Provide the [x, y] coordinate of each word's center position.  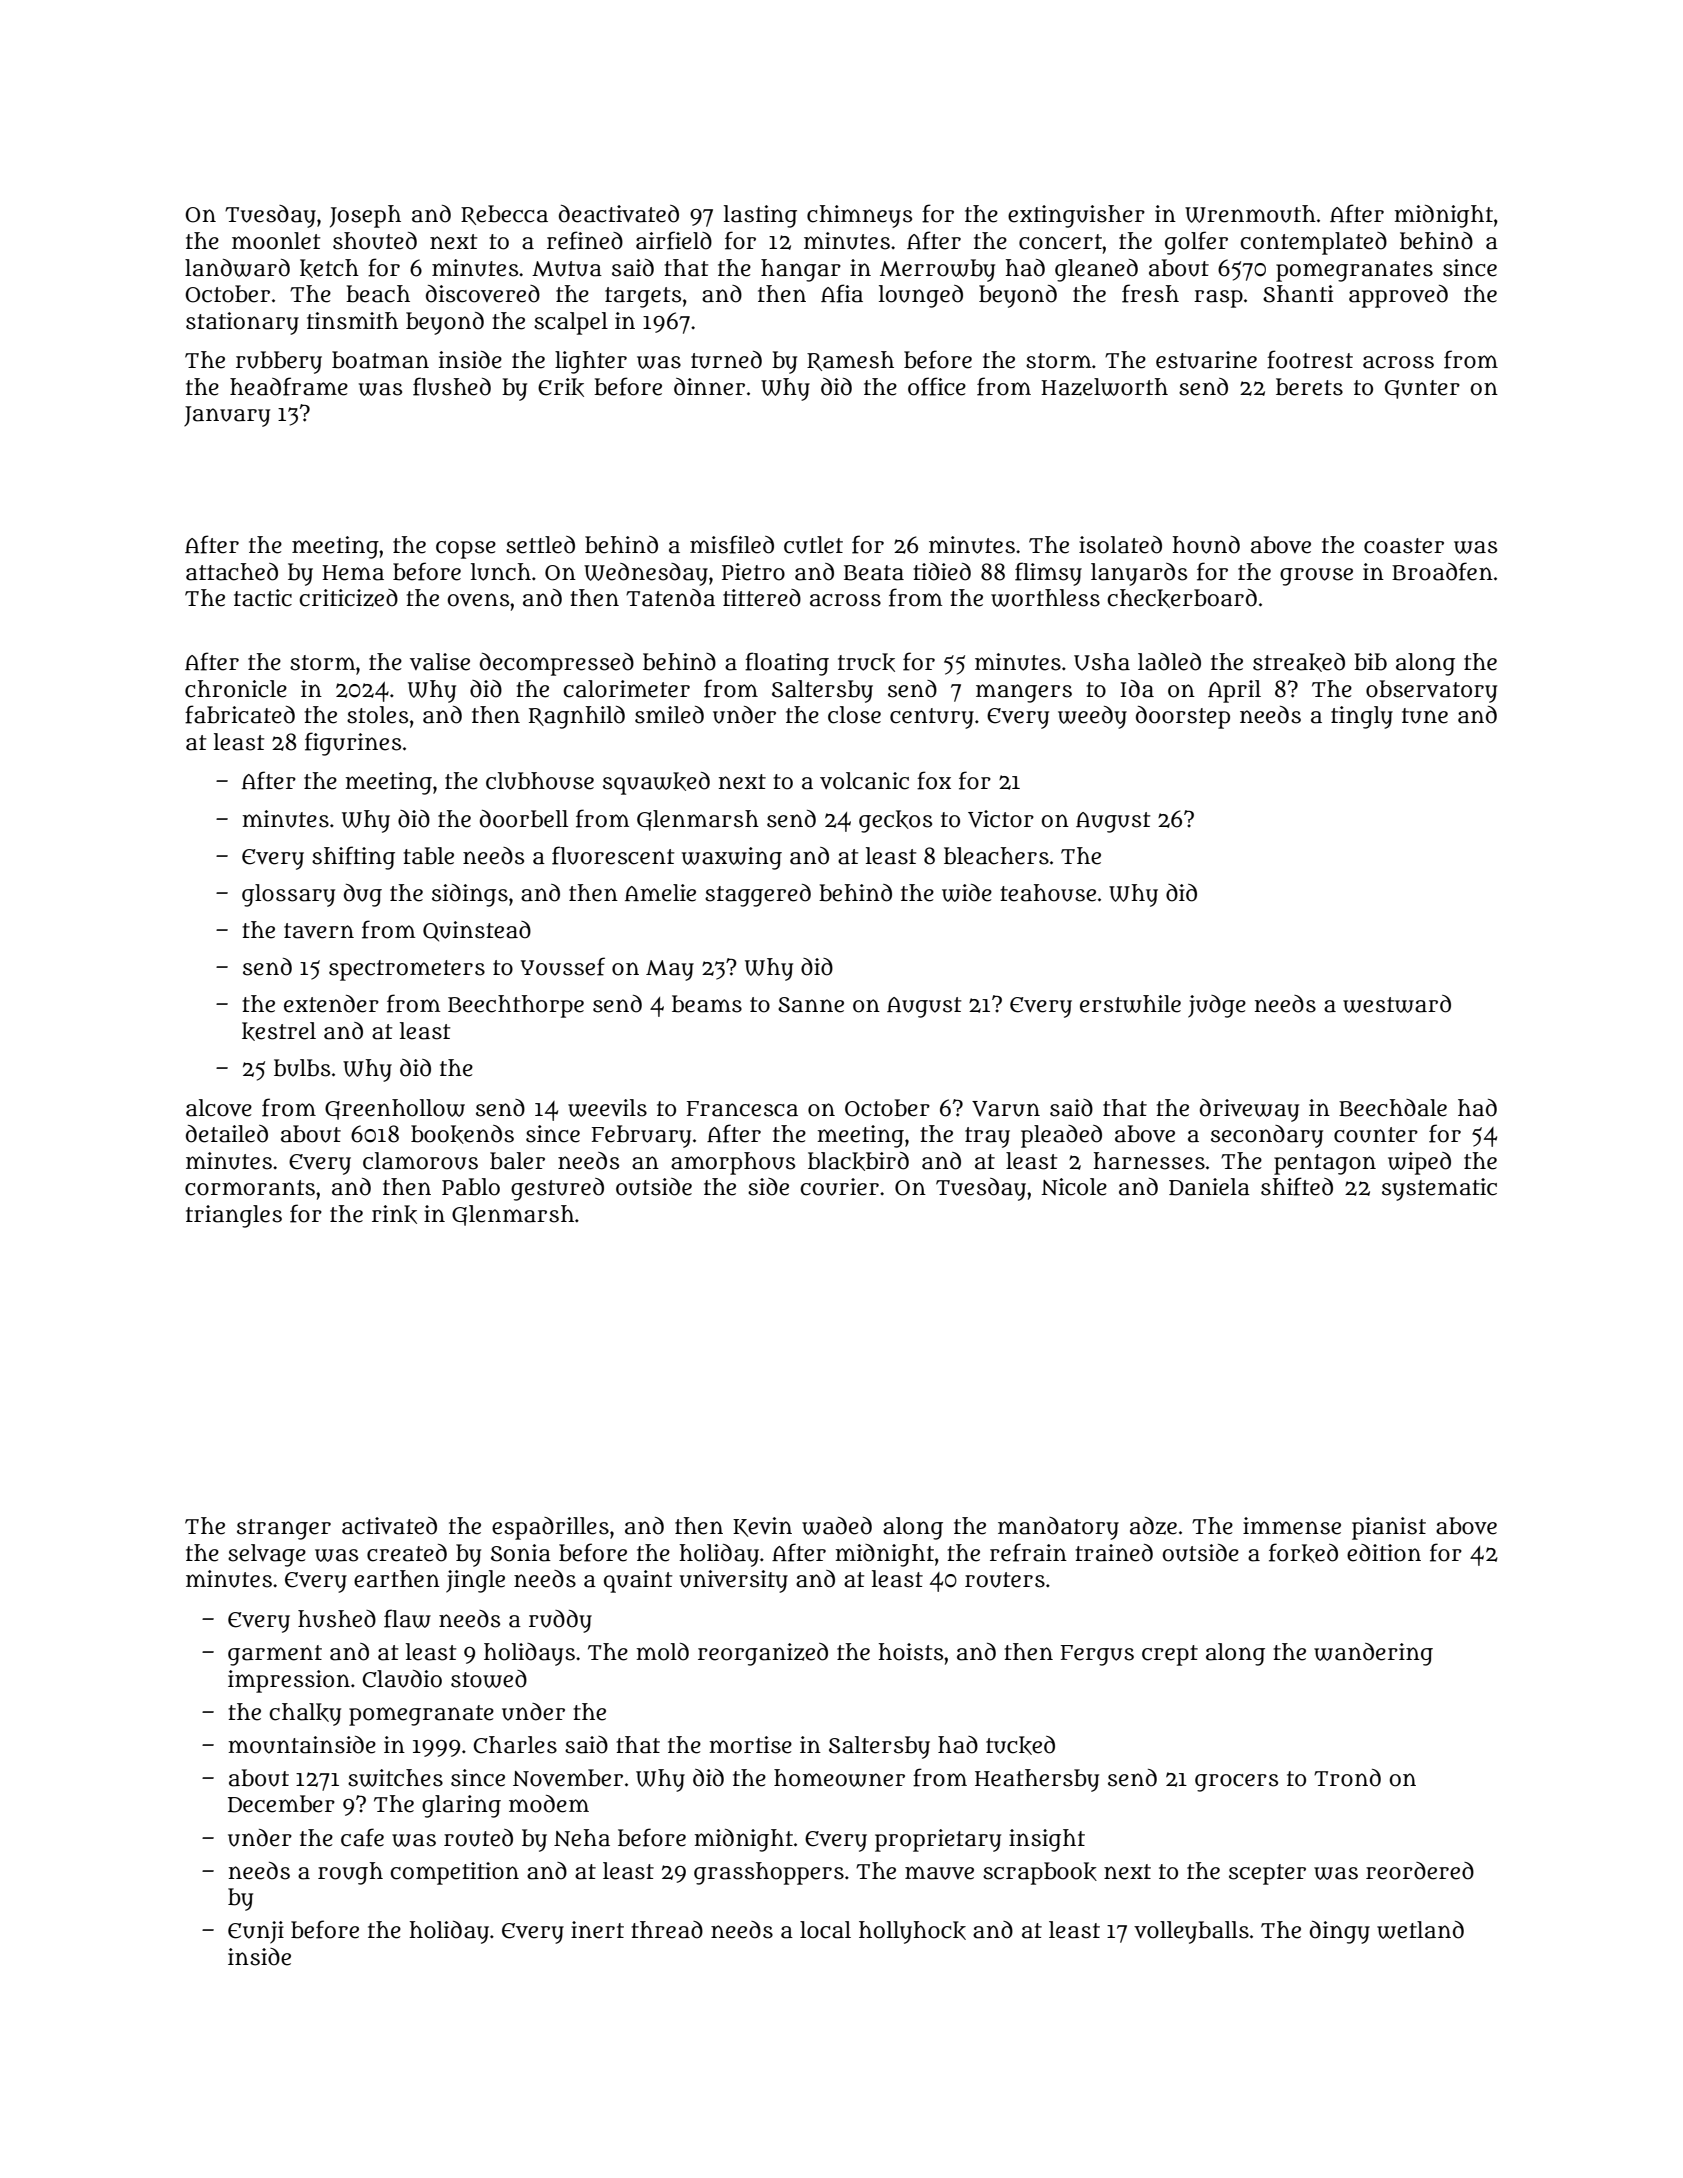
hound [1206, 545]
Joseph [365, 216]
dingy [1340, 1932]
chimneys [859, 216]
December [281, 1804]
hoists [910, 1652]
